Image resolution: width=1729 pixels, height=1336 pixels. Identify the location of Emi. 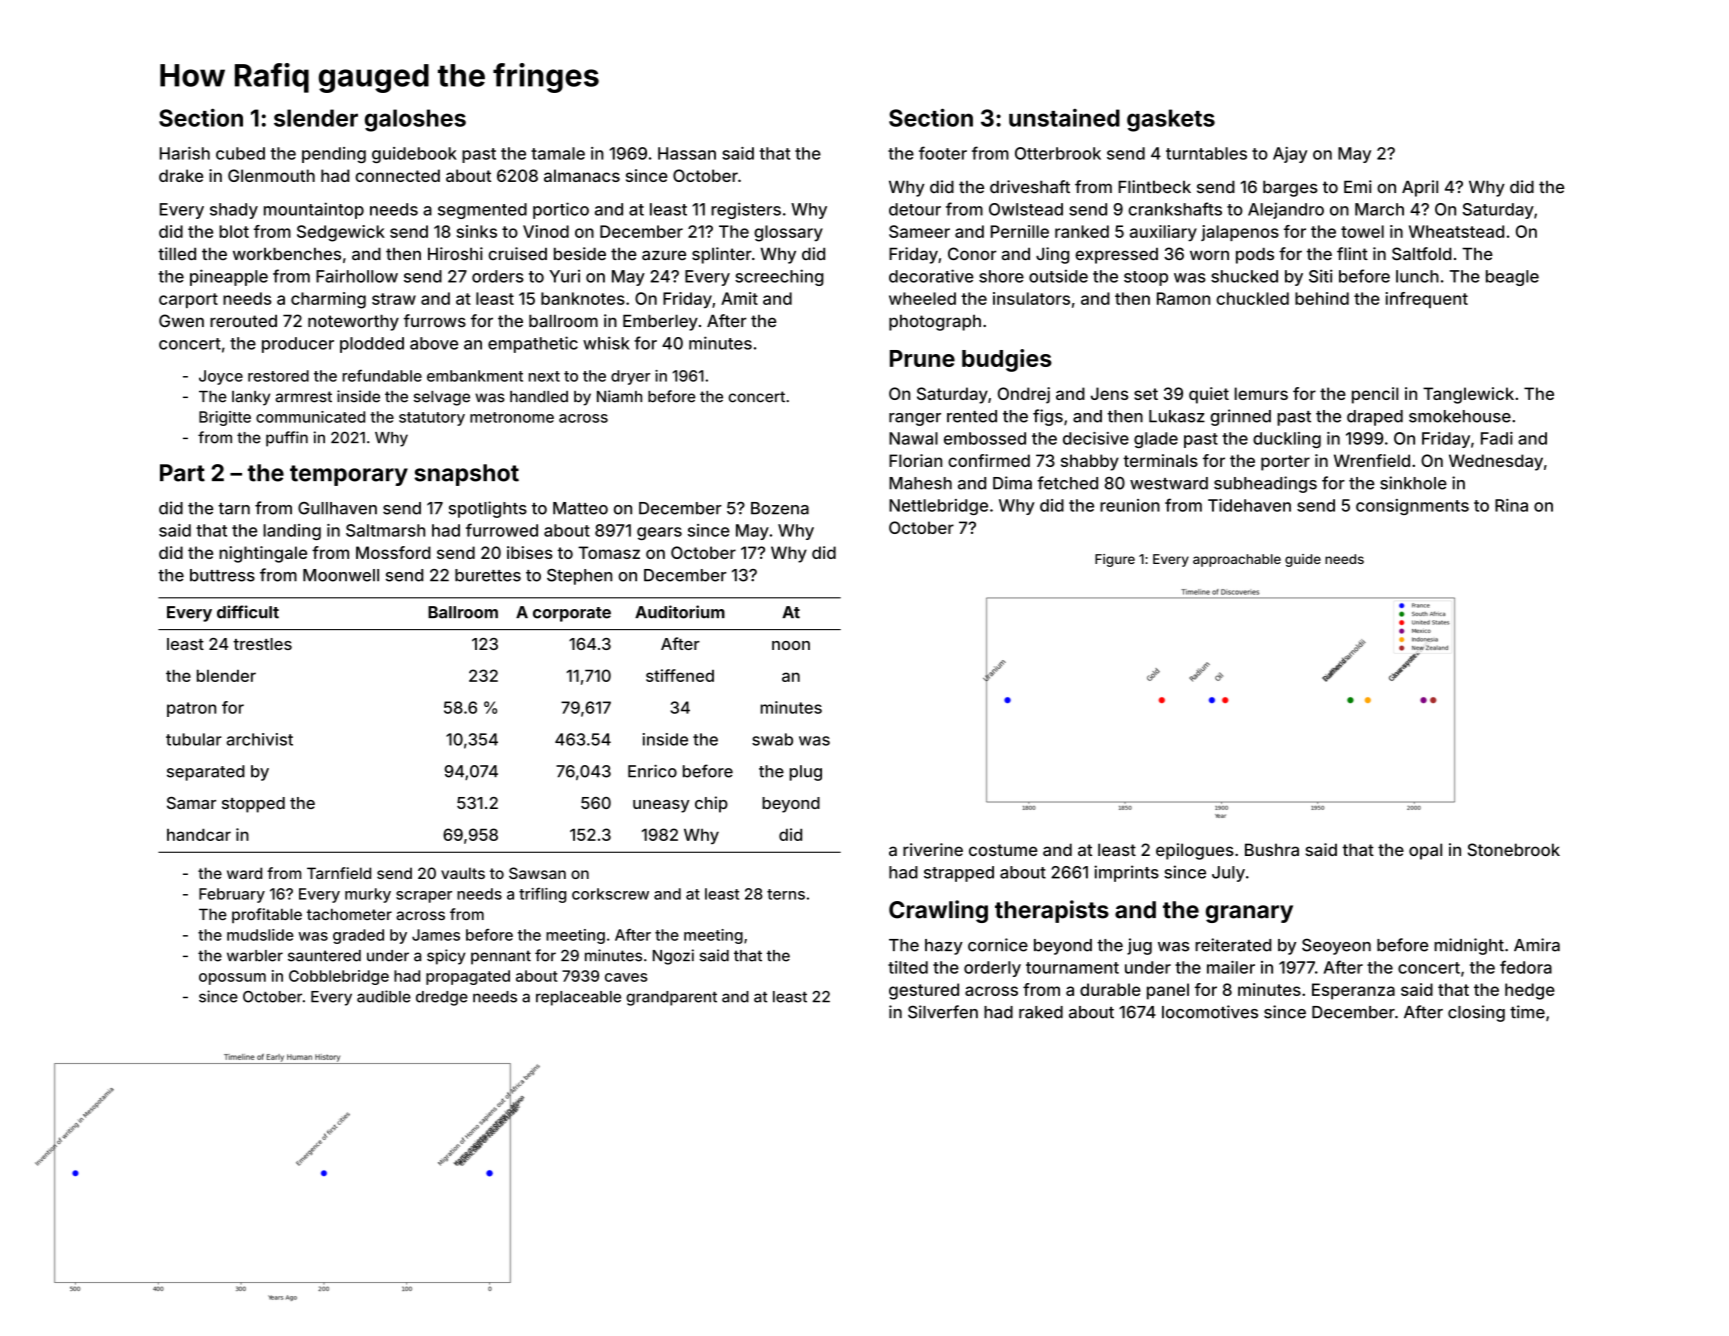
(1358, 186).
